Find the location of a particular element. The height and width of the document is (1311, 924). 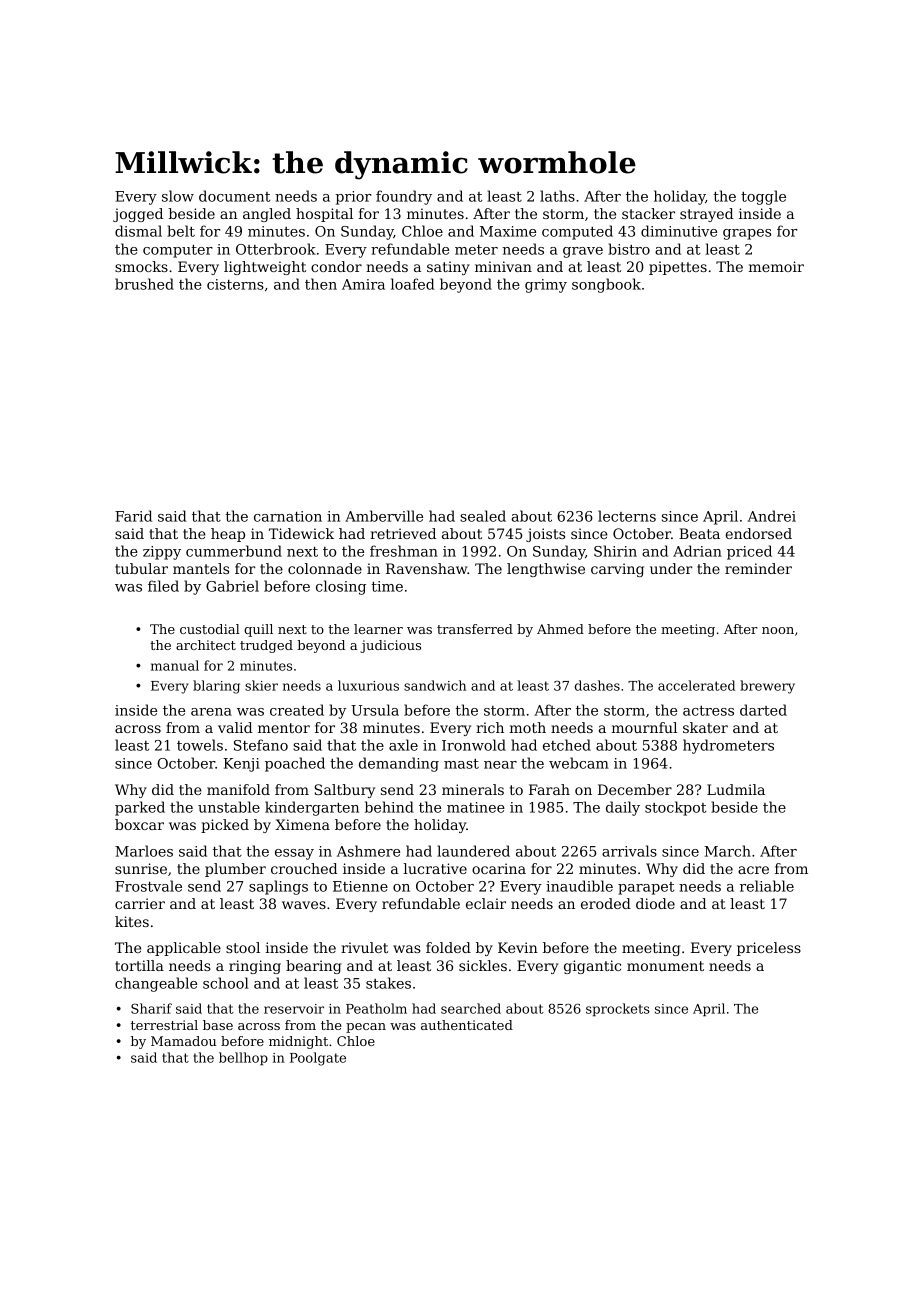

accelerated is located at coordinates (696, 685).
